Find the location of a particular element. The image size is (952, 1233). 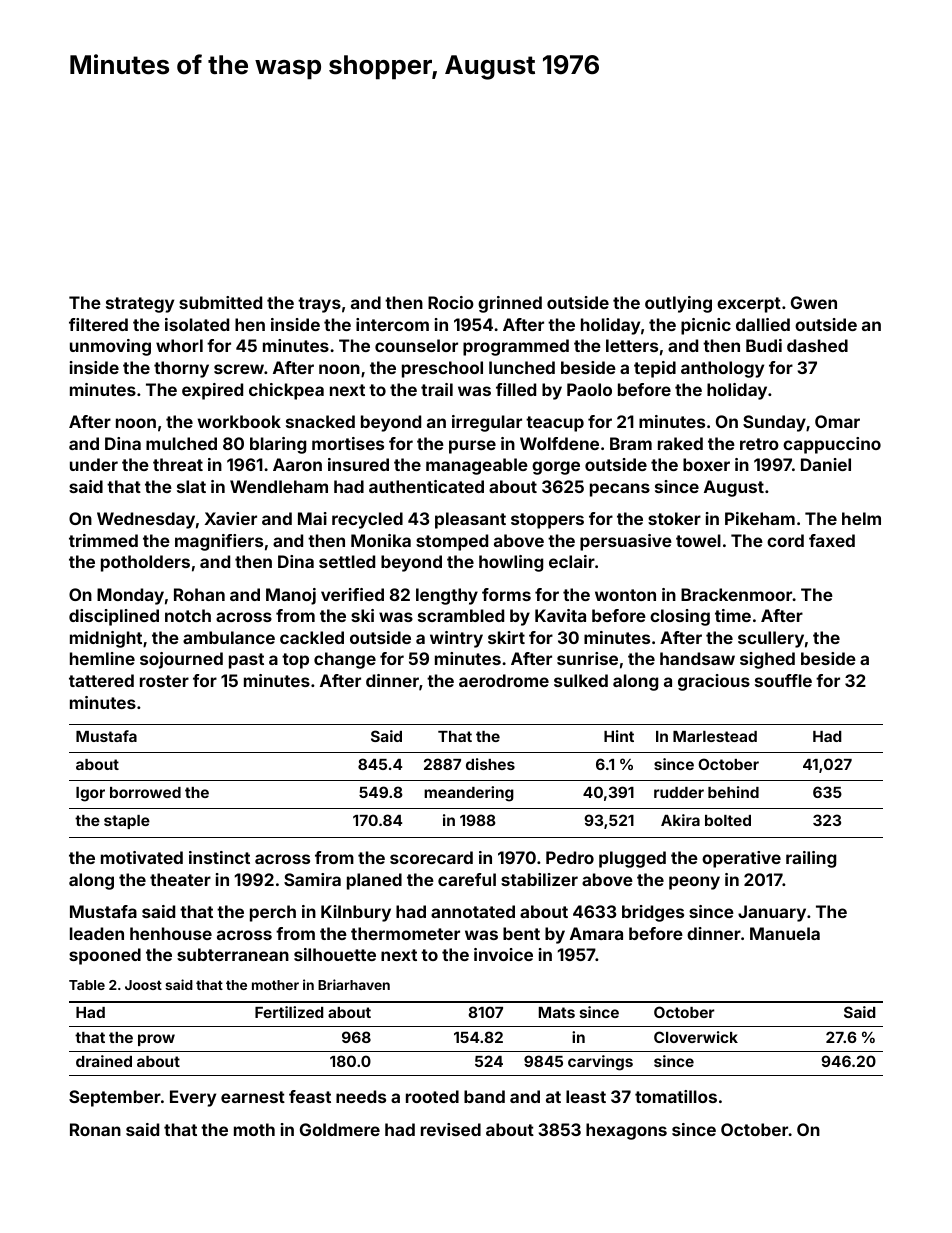

drained is located at coordinates (104, 1061).
